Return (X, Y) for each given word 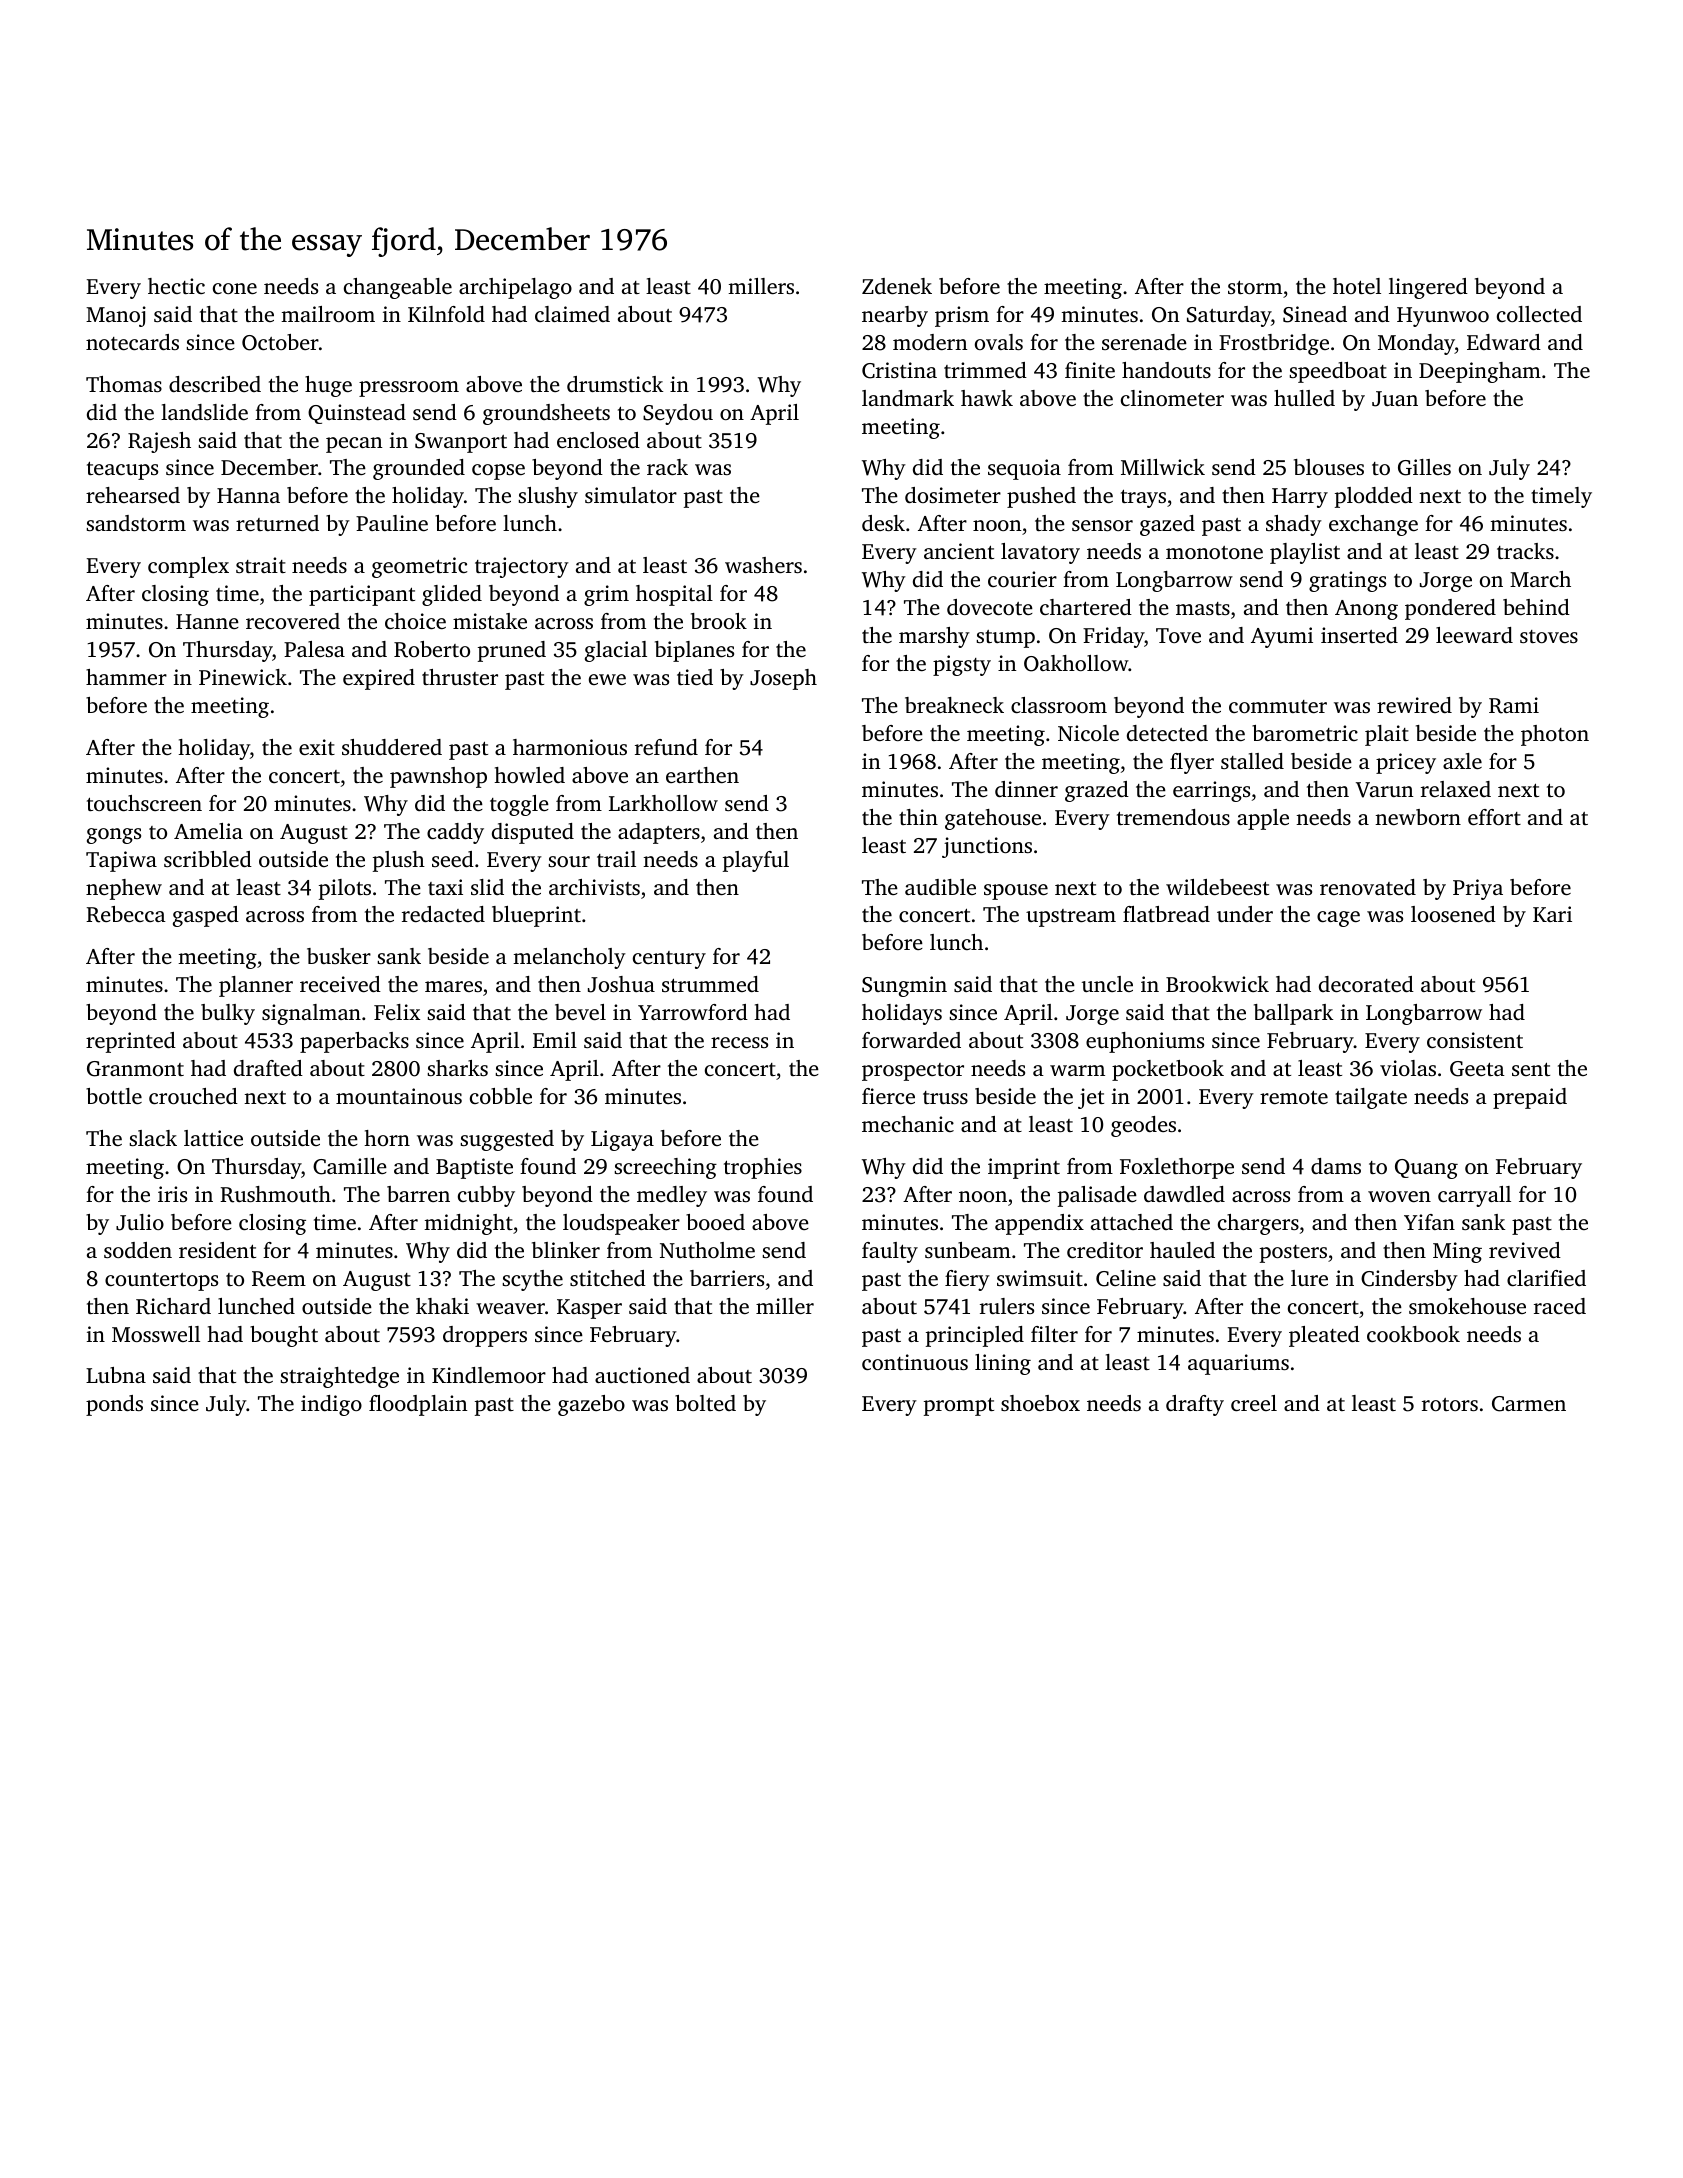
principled (975, 1336)
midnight (468, 1224)
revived (1525, 1250)
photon (1555, 735)
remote (1294, 1097)
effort (1494, 817)
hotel (1357, 286)
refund (666, 747)
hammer (126, 677)
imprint (1024, 1168)
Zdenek (897, 286)
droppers (485, 1336)
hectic (176, 286)
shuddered (392, 747)
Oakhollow (1076, 663)
